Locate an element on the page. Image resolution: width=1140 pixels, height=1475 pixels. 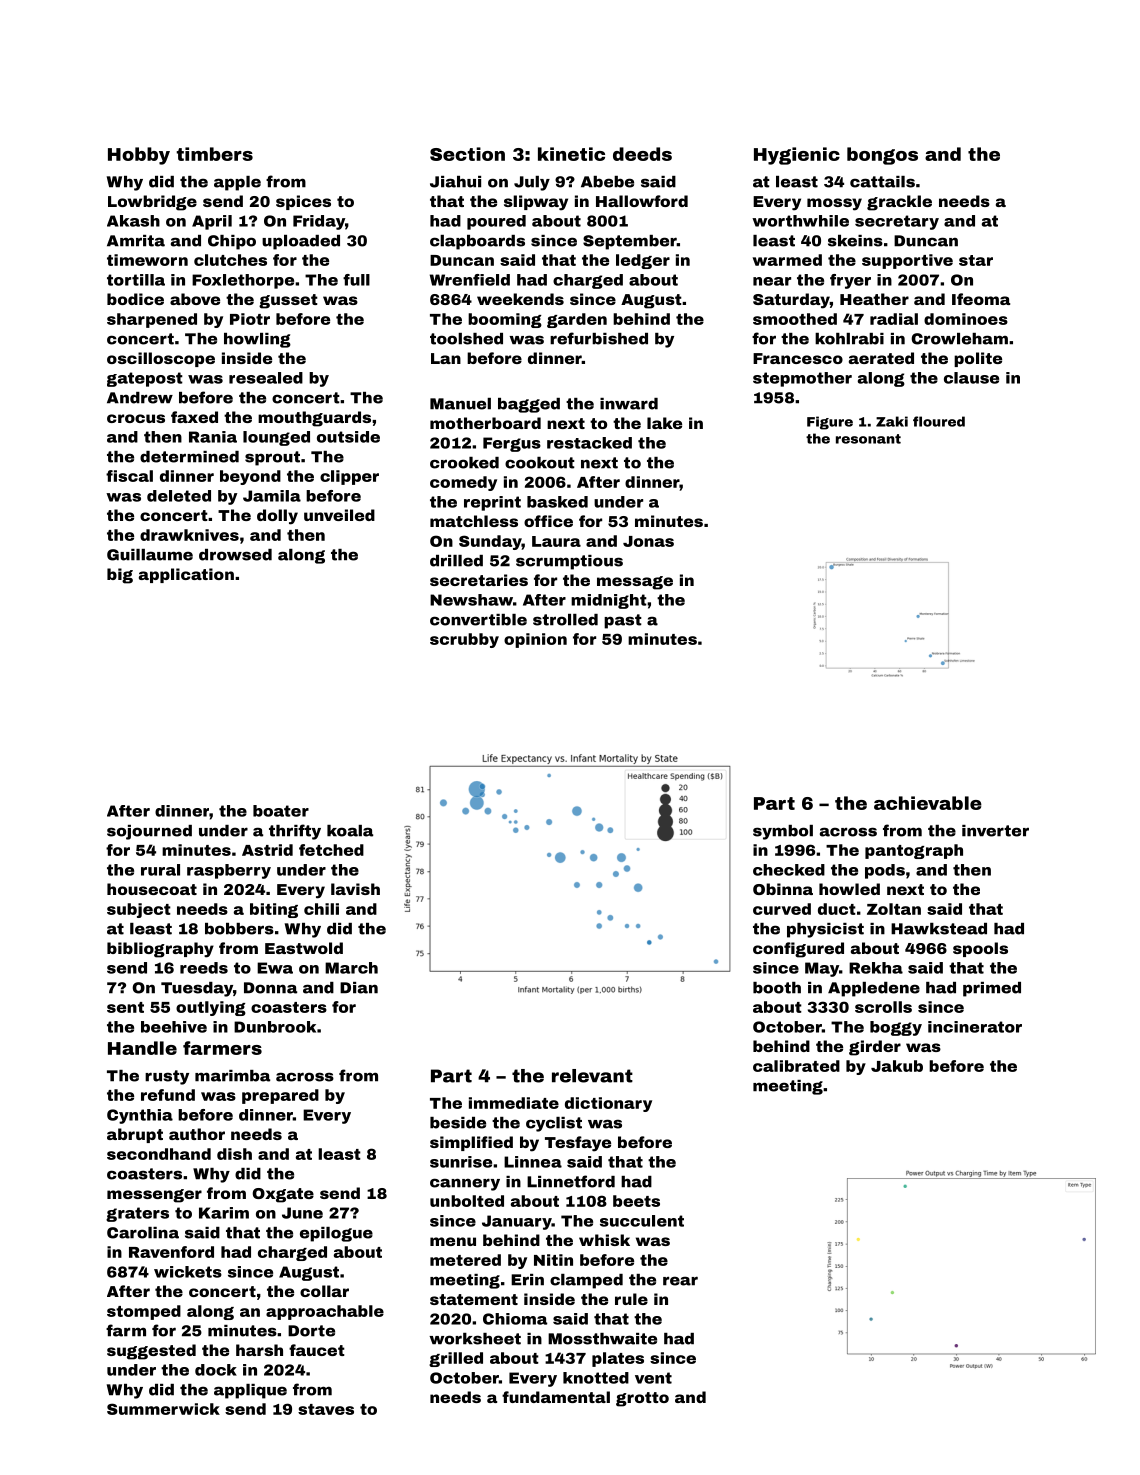
resonant is located at coordinates (868, 439).
